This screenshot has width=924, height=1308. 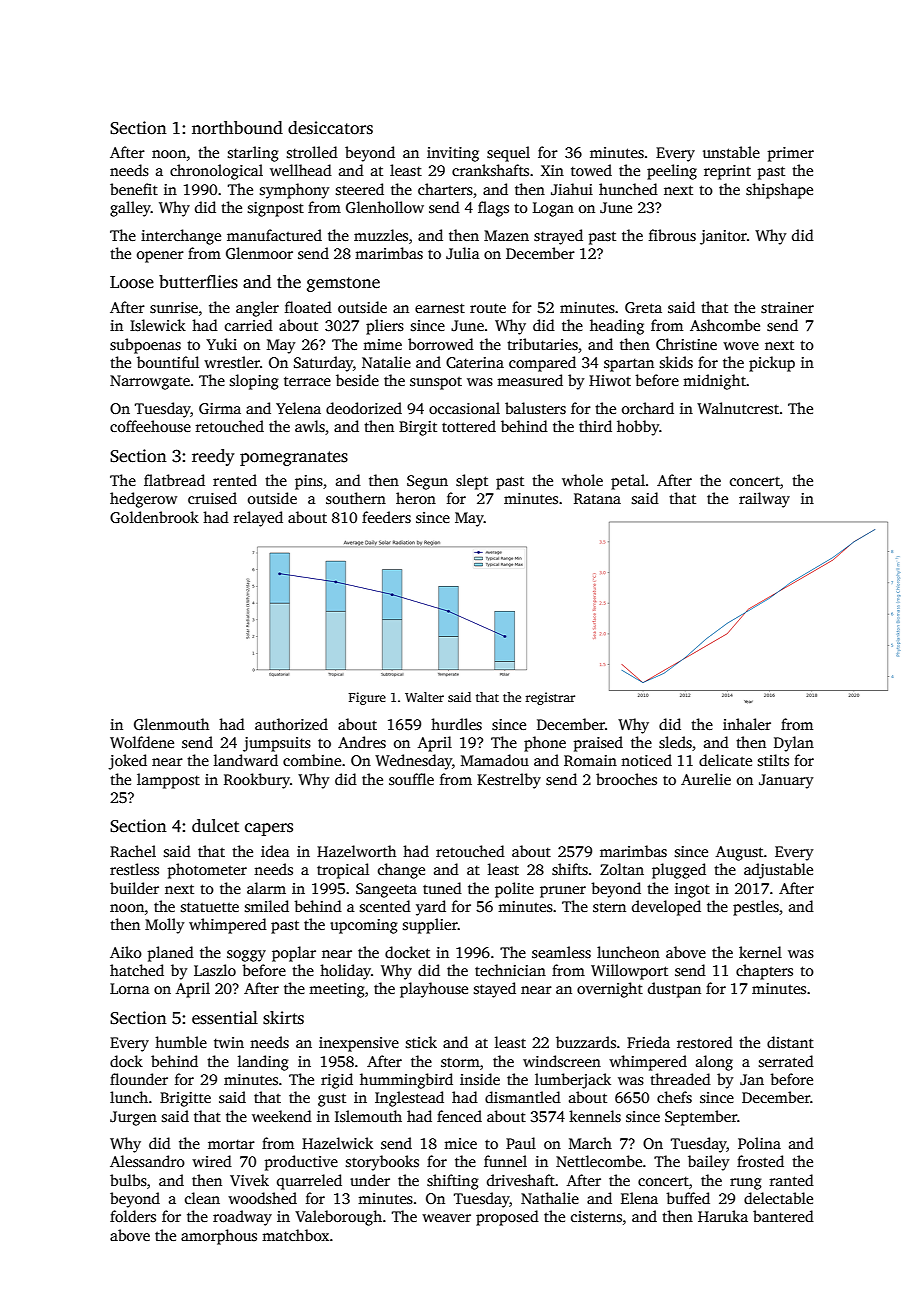 I want to click on relayed, so click(x=258, y=519).
